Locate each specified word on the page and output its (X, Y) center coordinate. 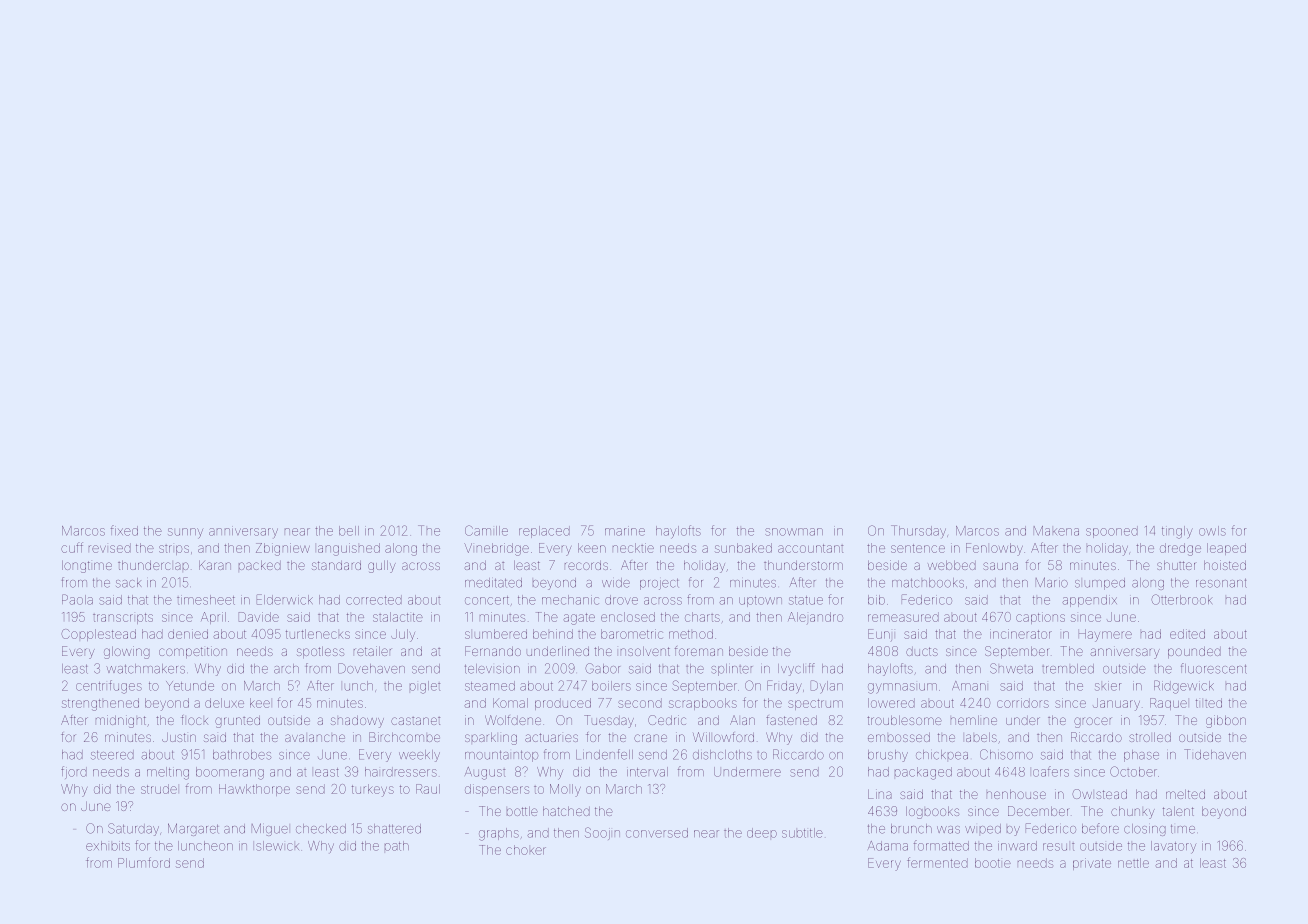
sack (128, 583)
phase (1141, 756)
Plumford (144, 862)
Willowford (723, 737)
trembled (1068, 669)
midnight (121, 721)
